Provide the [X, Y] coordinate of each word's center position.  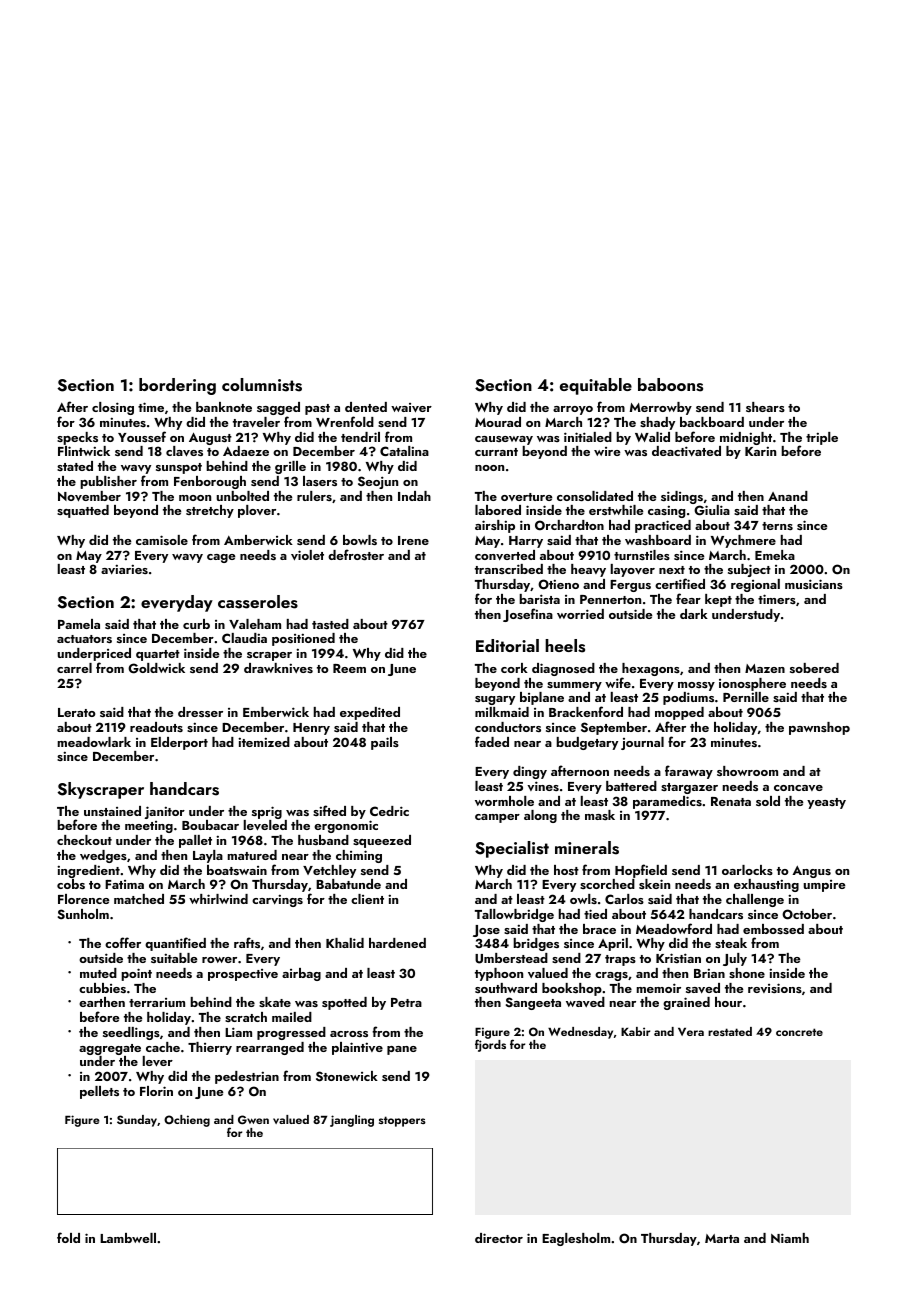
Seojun [378, 482]
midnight [746, 438]
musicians [814, 584]
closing [113, 408]
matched [139, 899]
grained [686, 1003]
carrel [74, 668]
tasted [330, 624]
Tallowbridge [514, 915]
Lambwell [128, 1238]
